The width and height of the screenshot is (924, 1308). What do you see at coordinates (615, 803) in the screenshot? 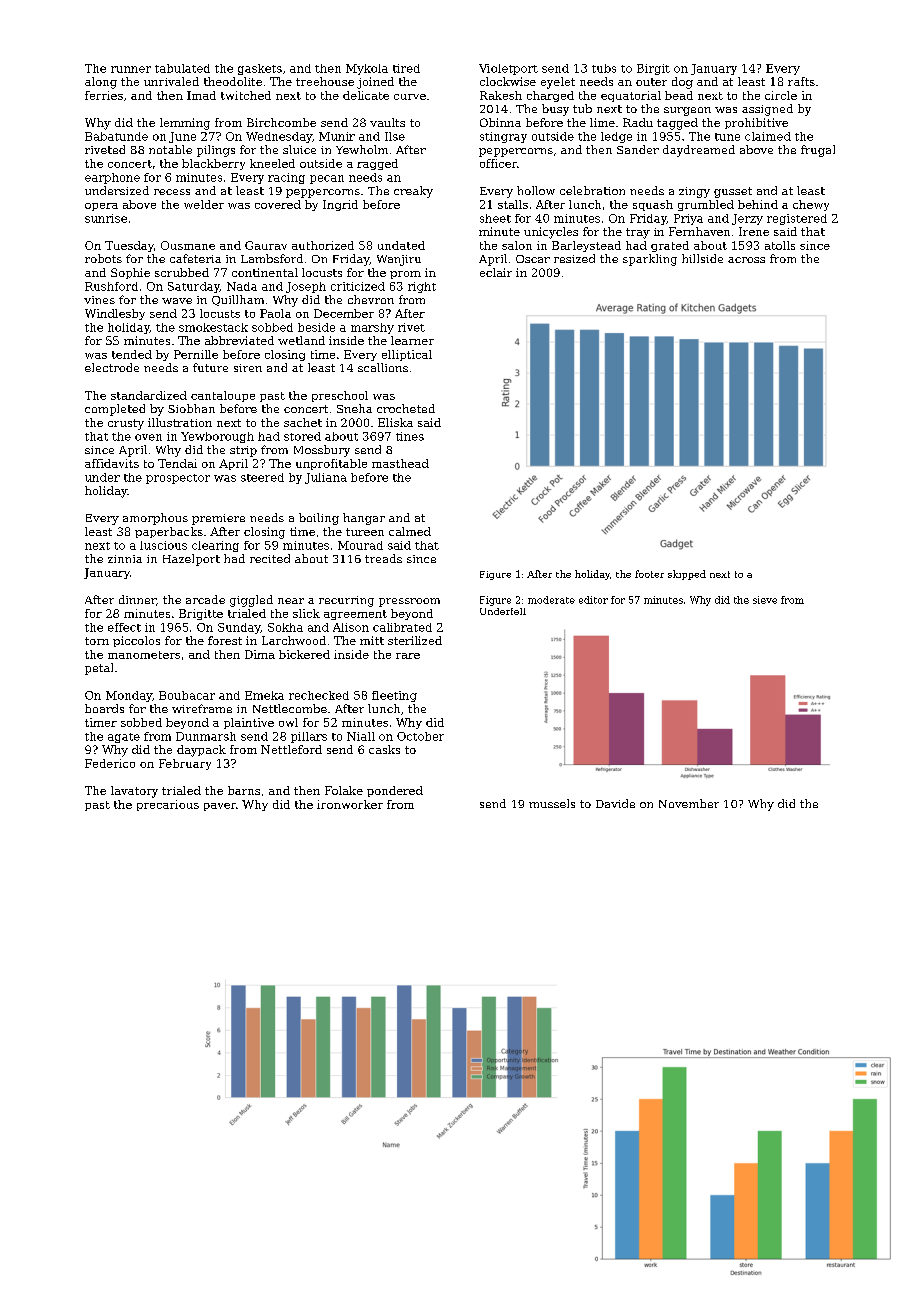
I see `Davide` at bounding box center [615, 803].
